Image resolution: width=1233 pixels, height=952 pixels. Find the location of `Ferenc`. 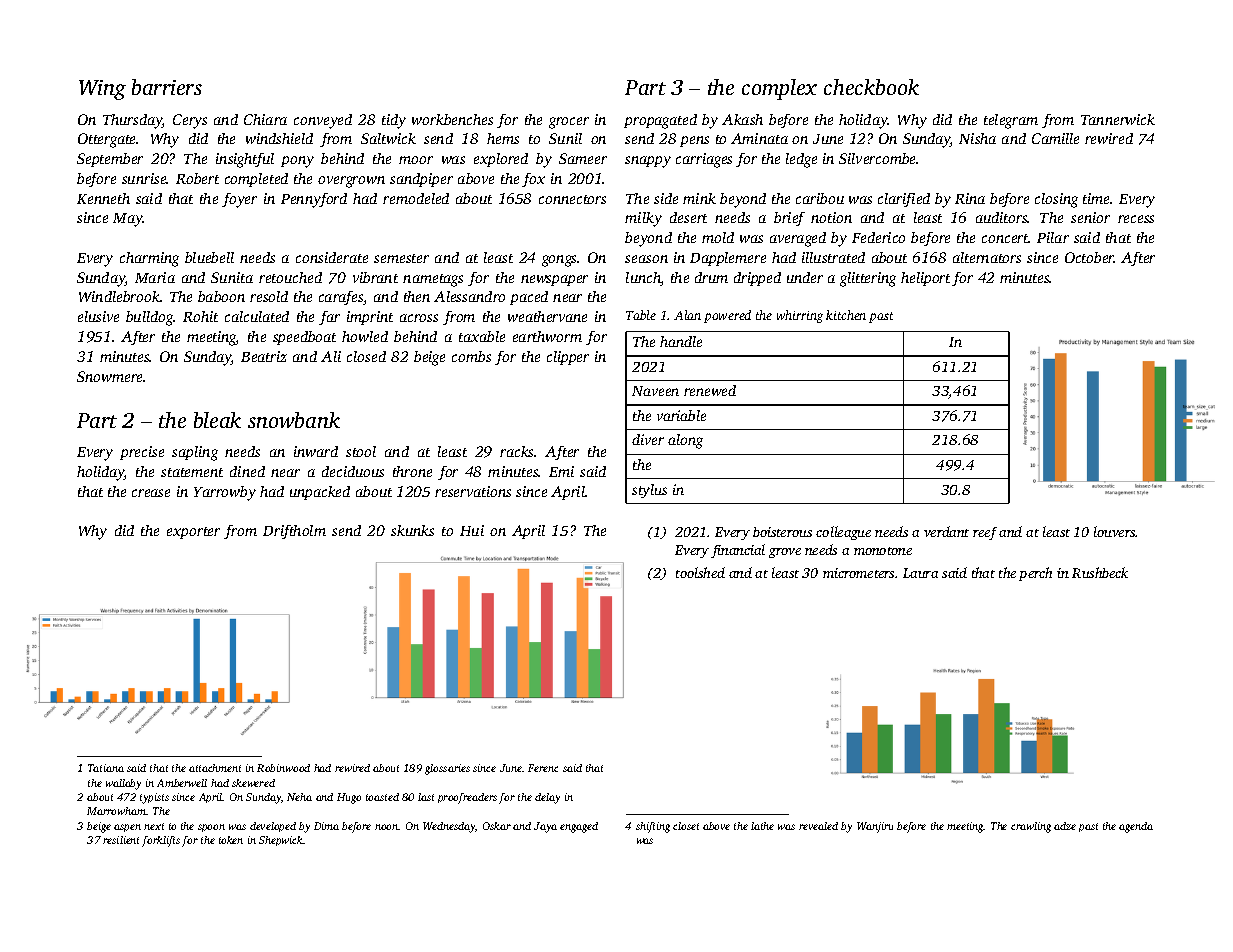

Ferenc is located at coordinates (543, 768).
